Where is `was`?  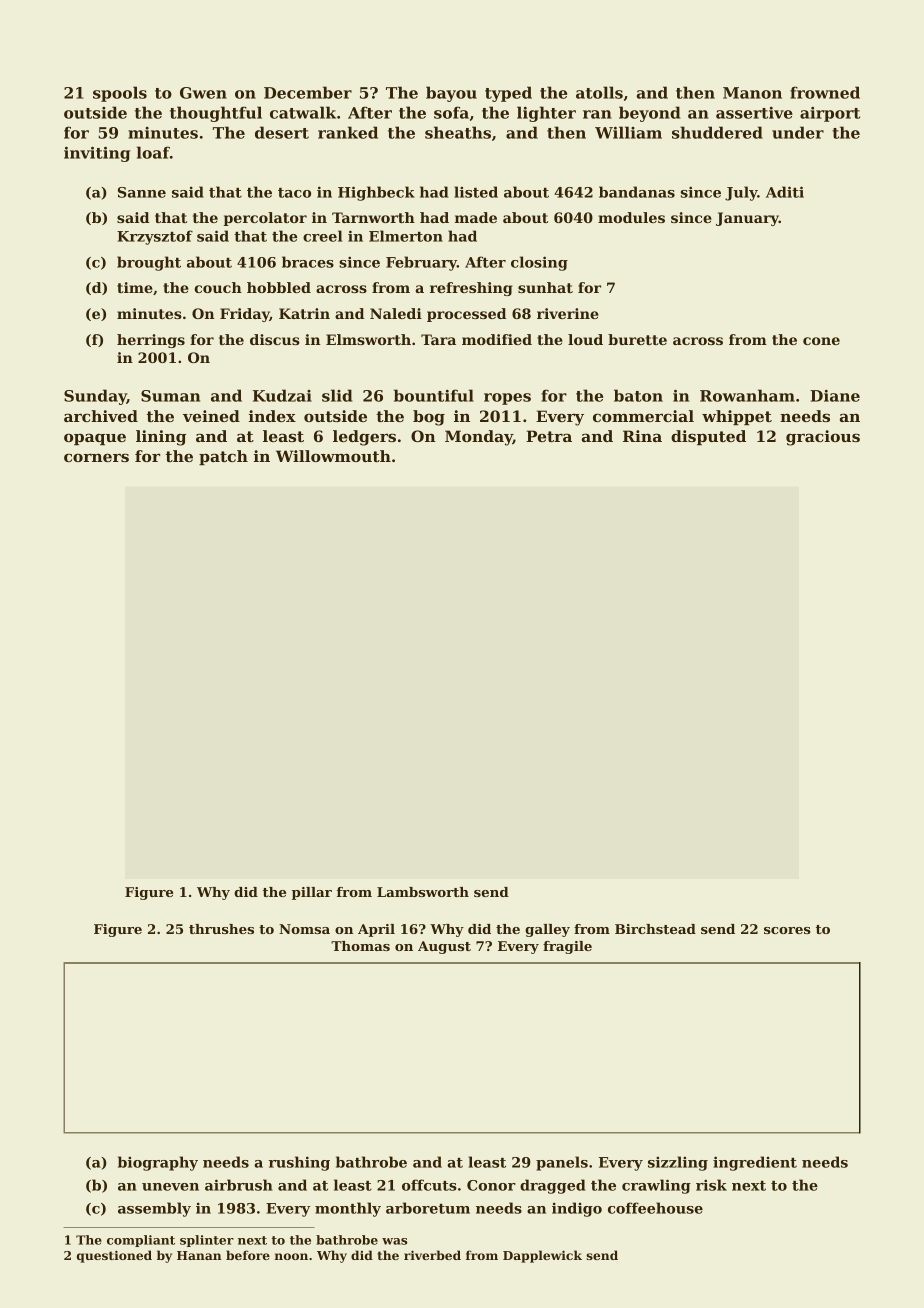 was is located at coordinates (394, 1241).
